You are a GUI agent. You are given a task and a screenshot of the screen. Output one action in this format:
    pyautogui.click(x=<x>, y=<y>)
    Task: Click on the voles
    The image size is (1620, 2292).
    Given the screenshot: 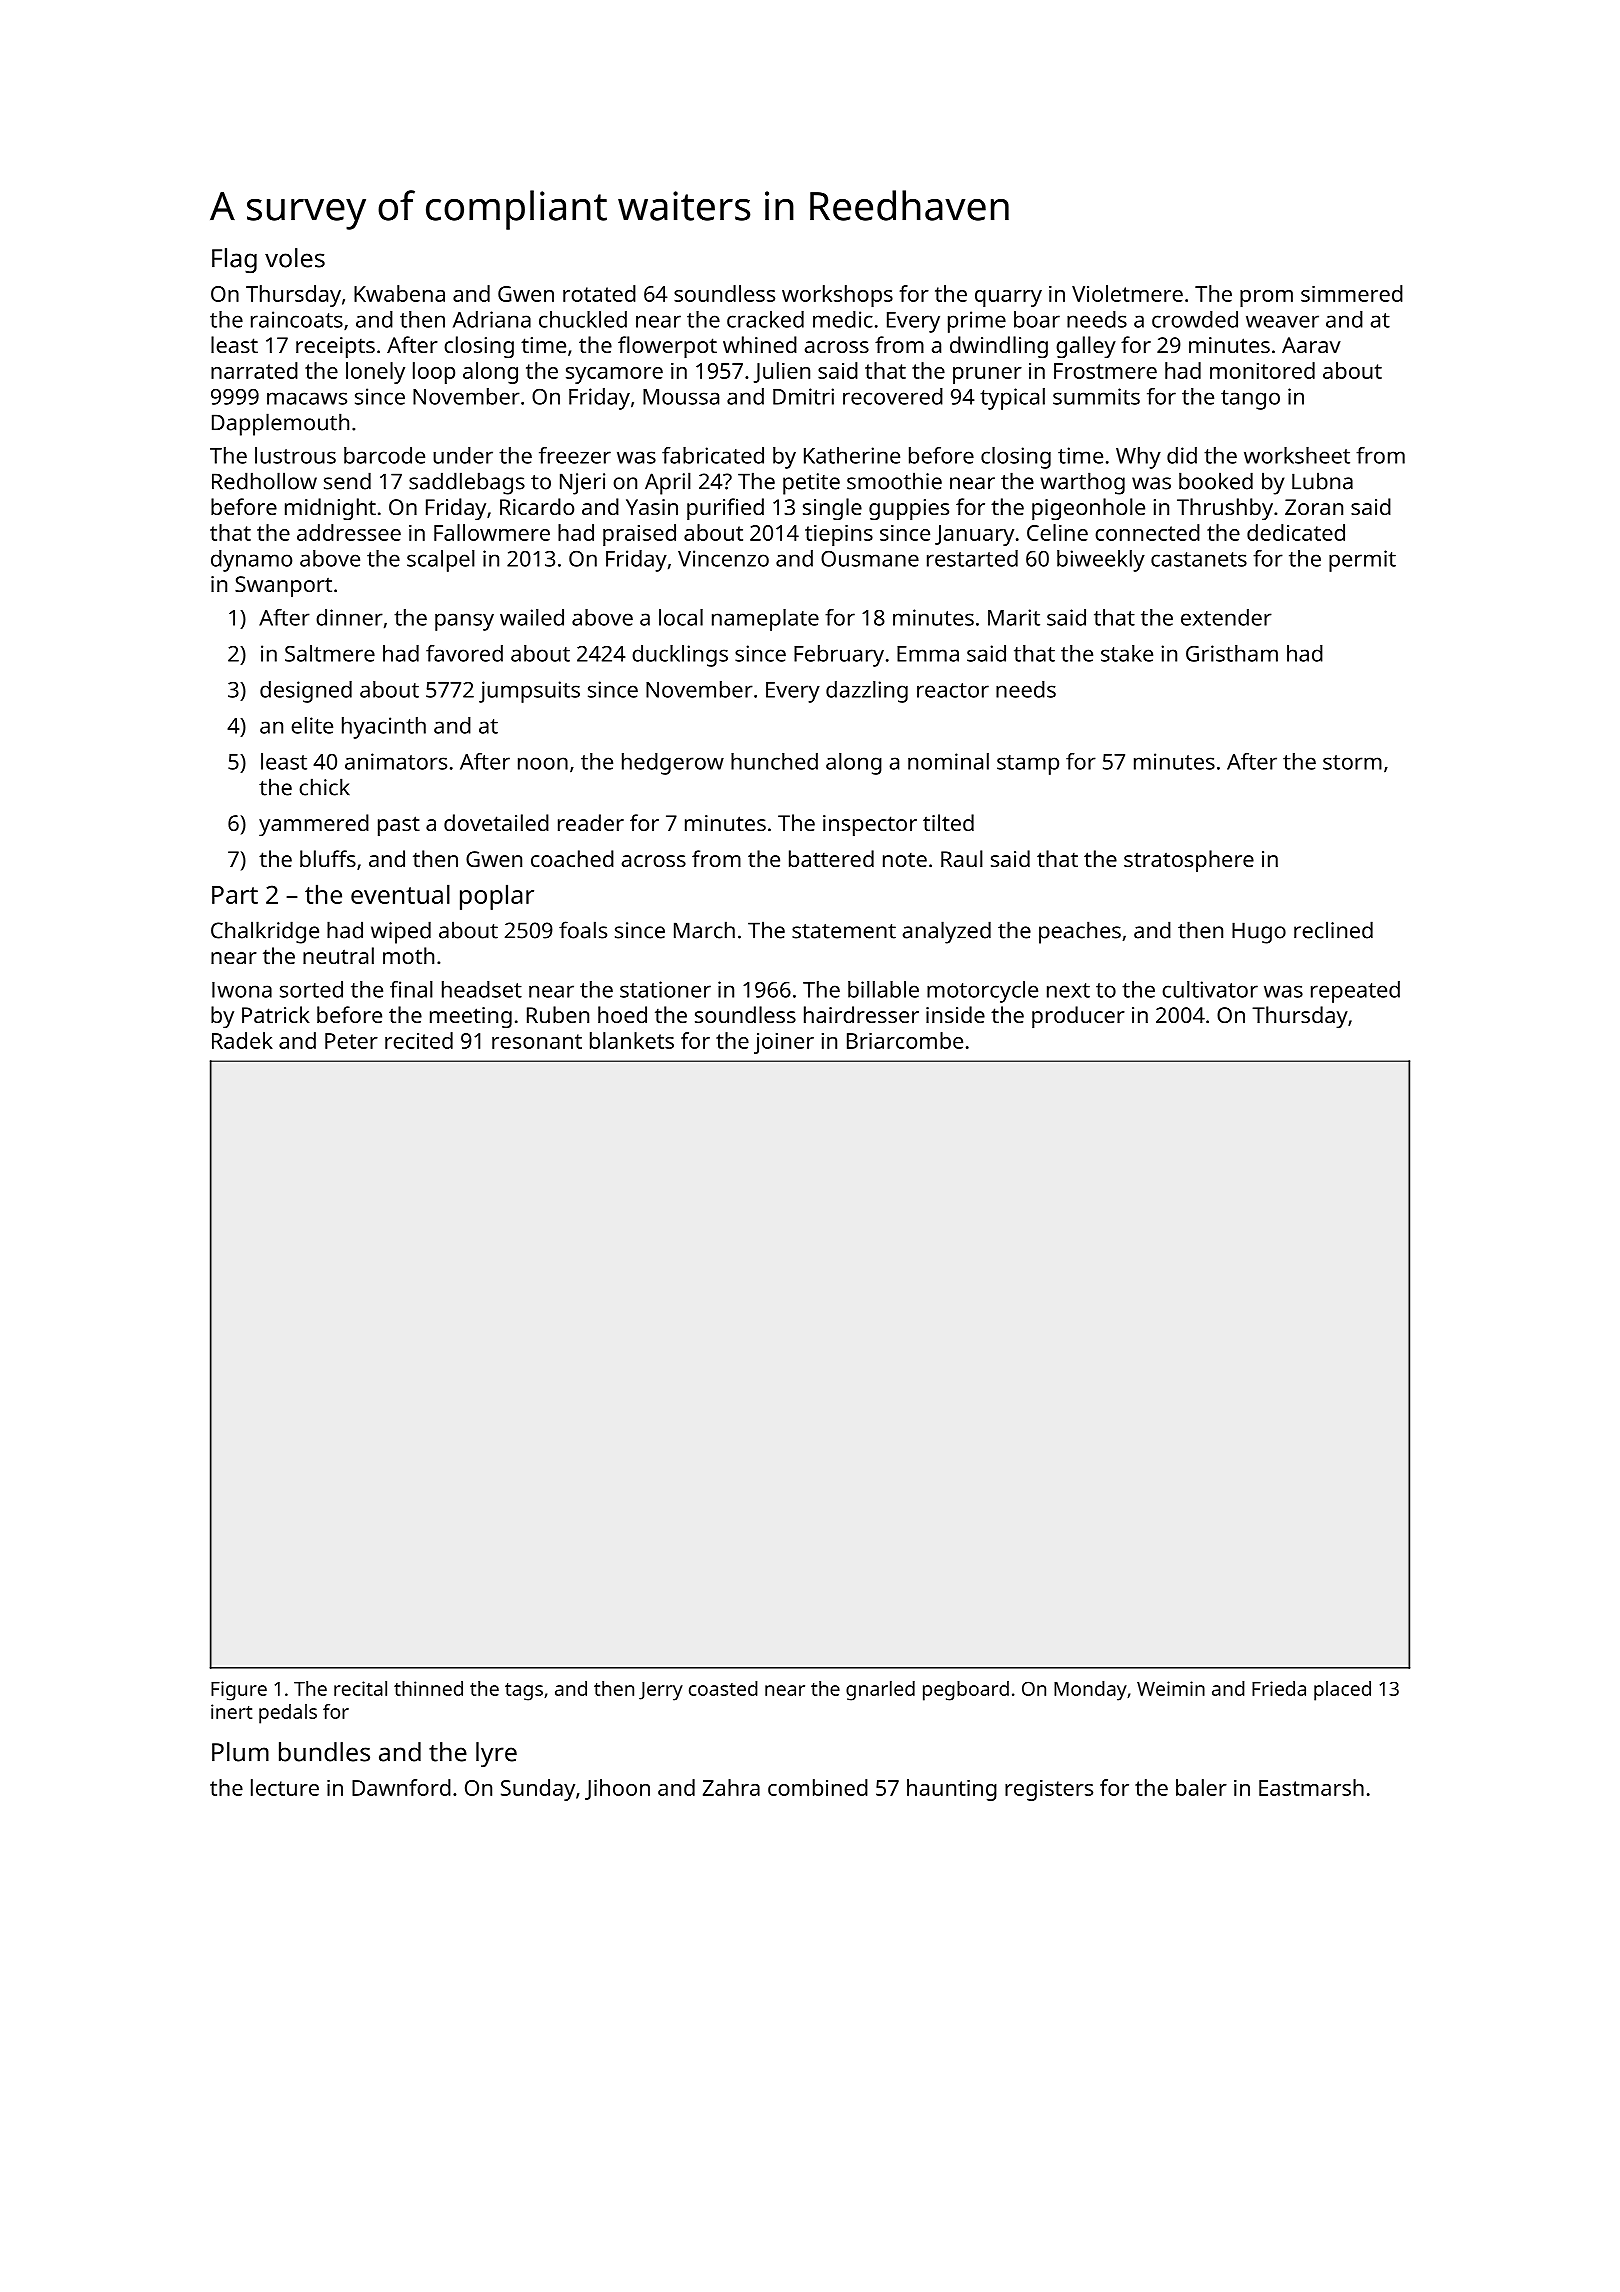 What is the action you would take?
    pyautogui.click(x=295, y=258)
